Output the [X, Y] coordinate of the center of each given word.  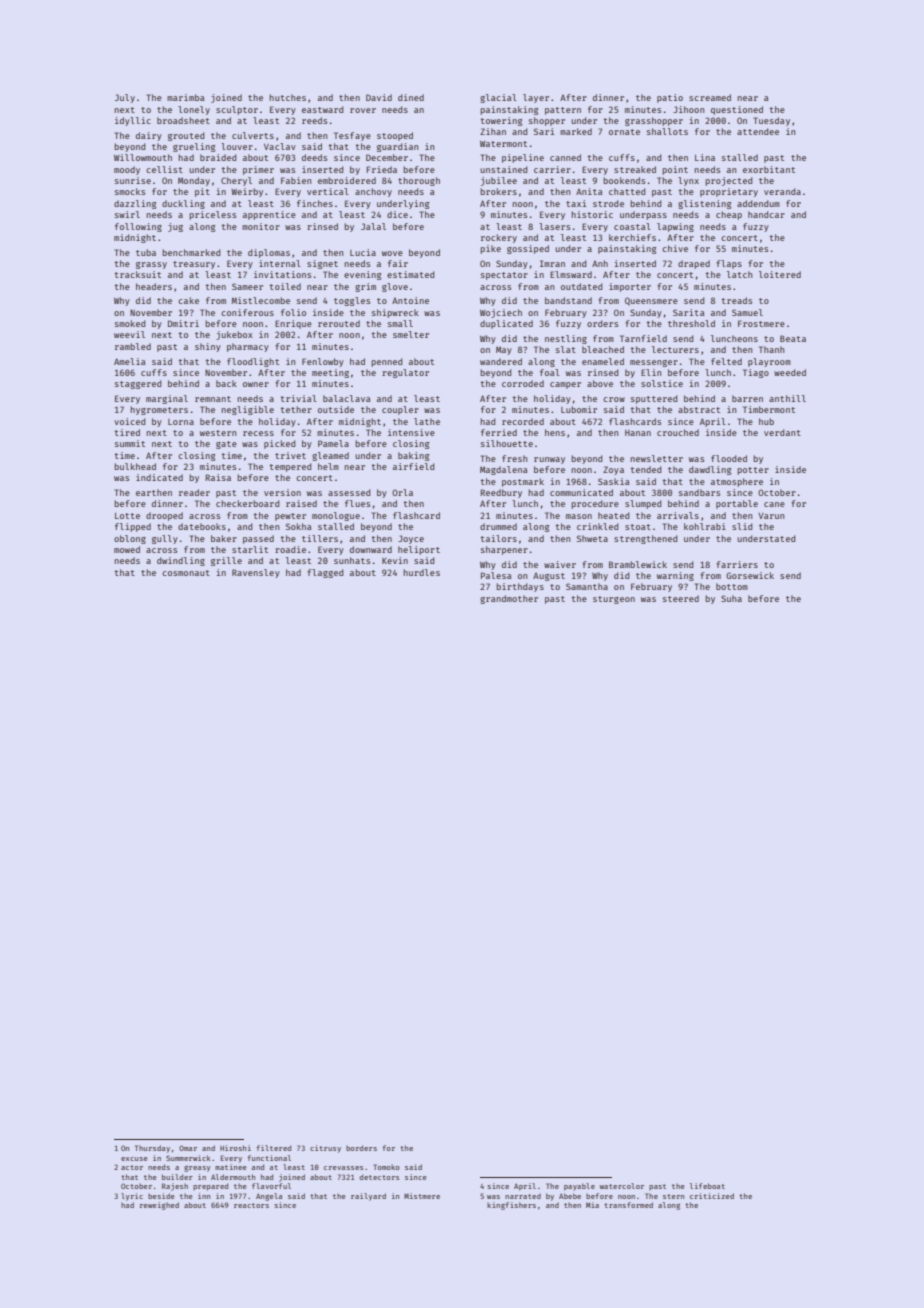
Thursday [152, 1149]
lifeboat [707, 1186]
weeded [790, 372]
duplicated [506, 324]
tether [296, 409]
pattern [563, 111]
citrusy [325, 1149]
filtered [274, 1148]
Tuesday [771, 121]
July [125, 98]
